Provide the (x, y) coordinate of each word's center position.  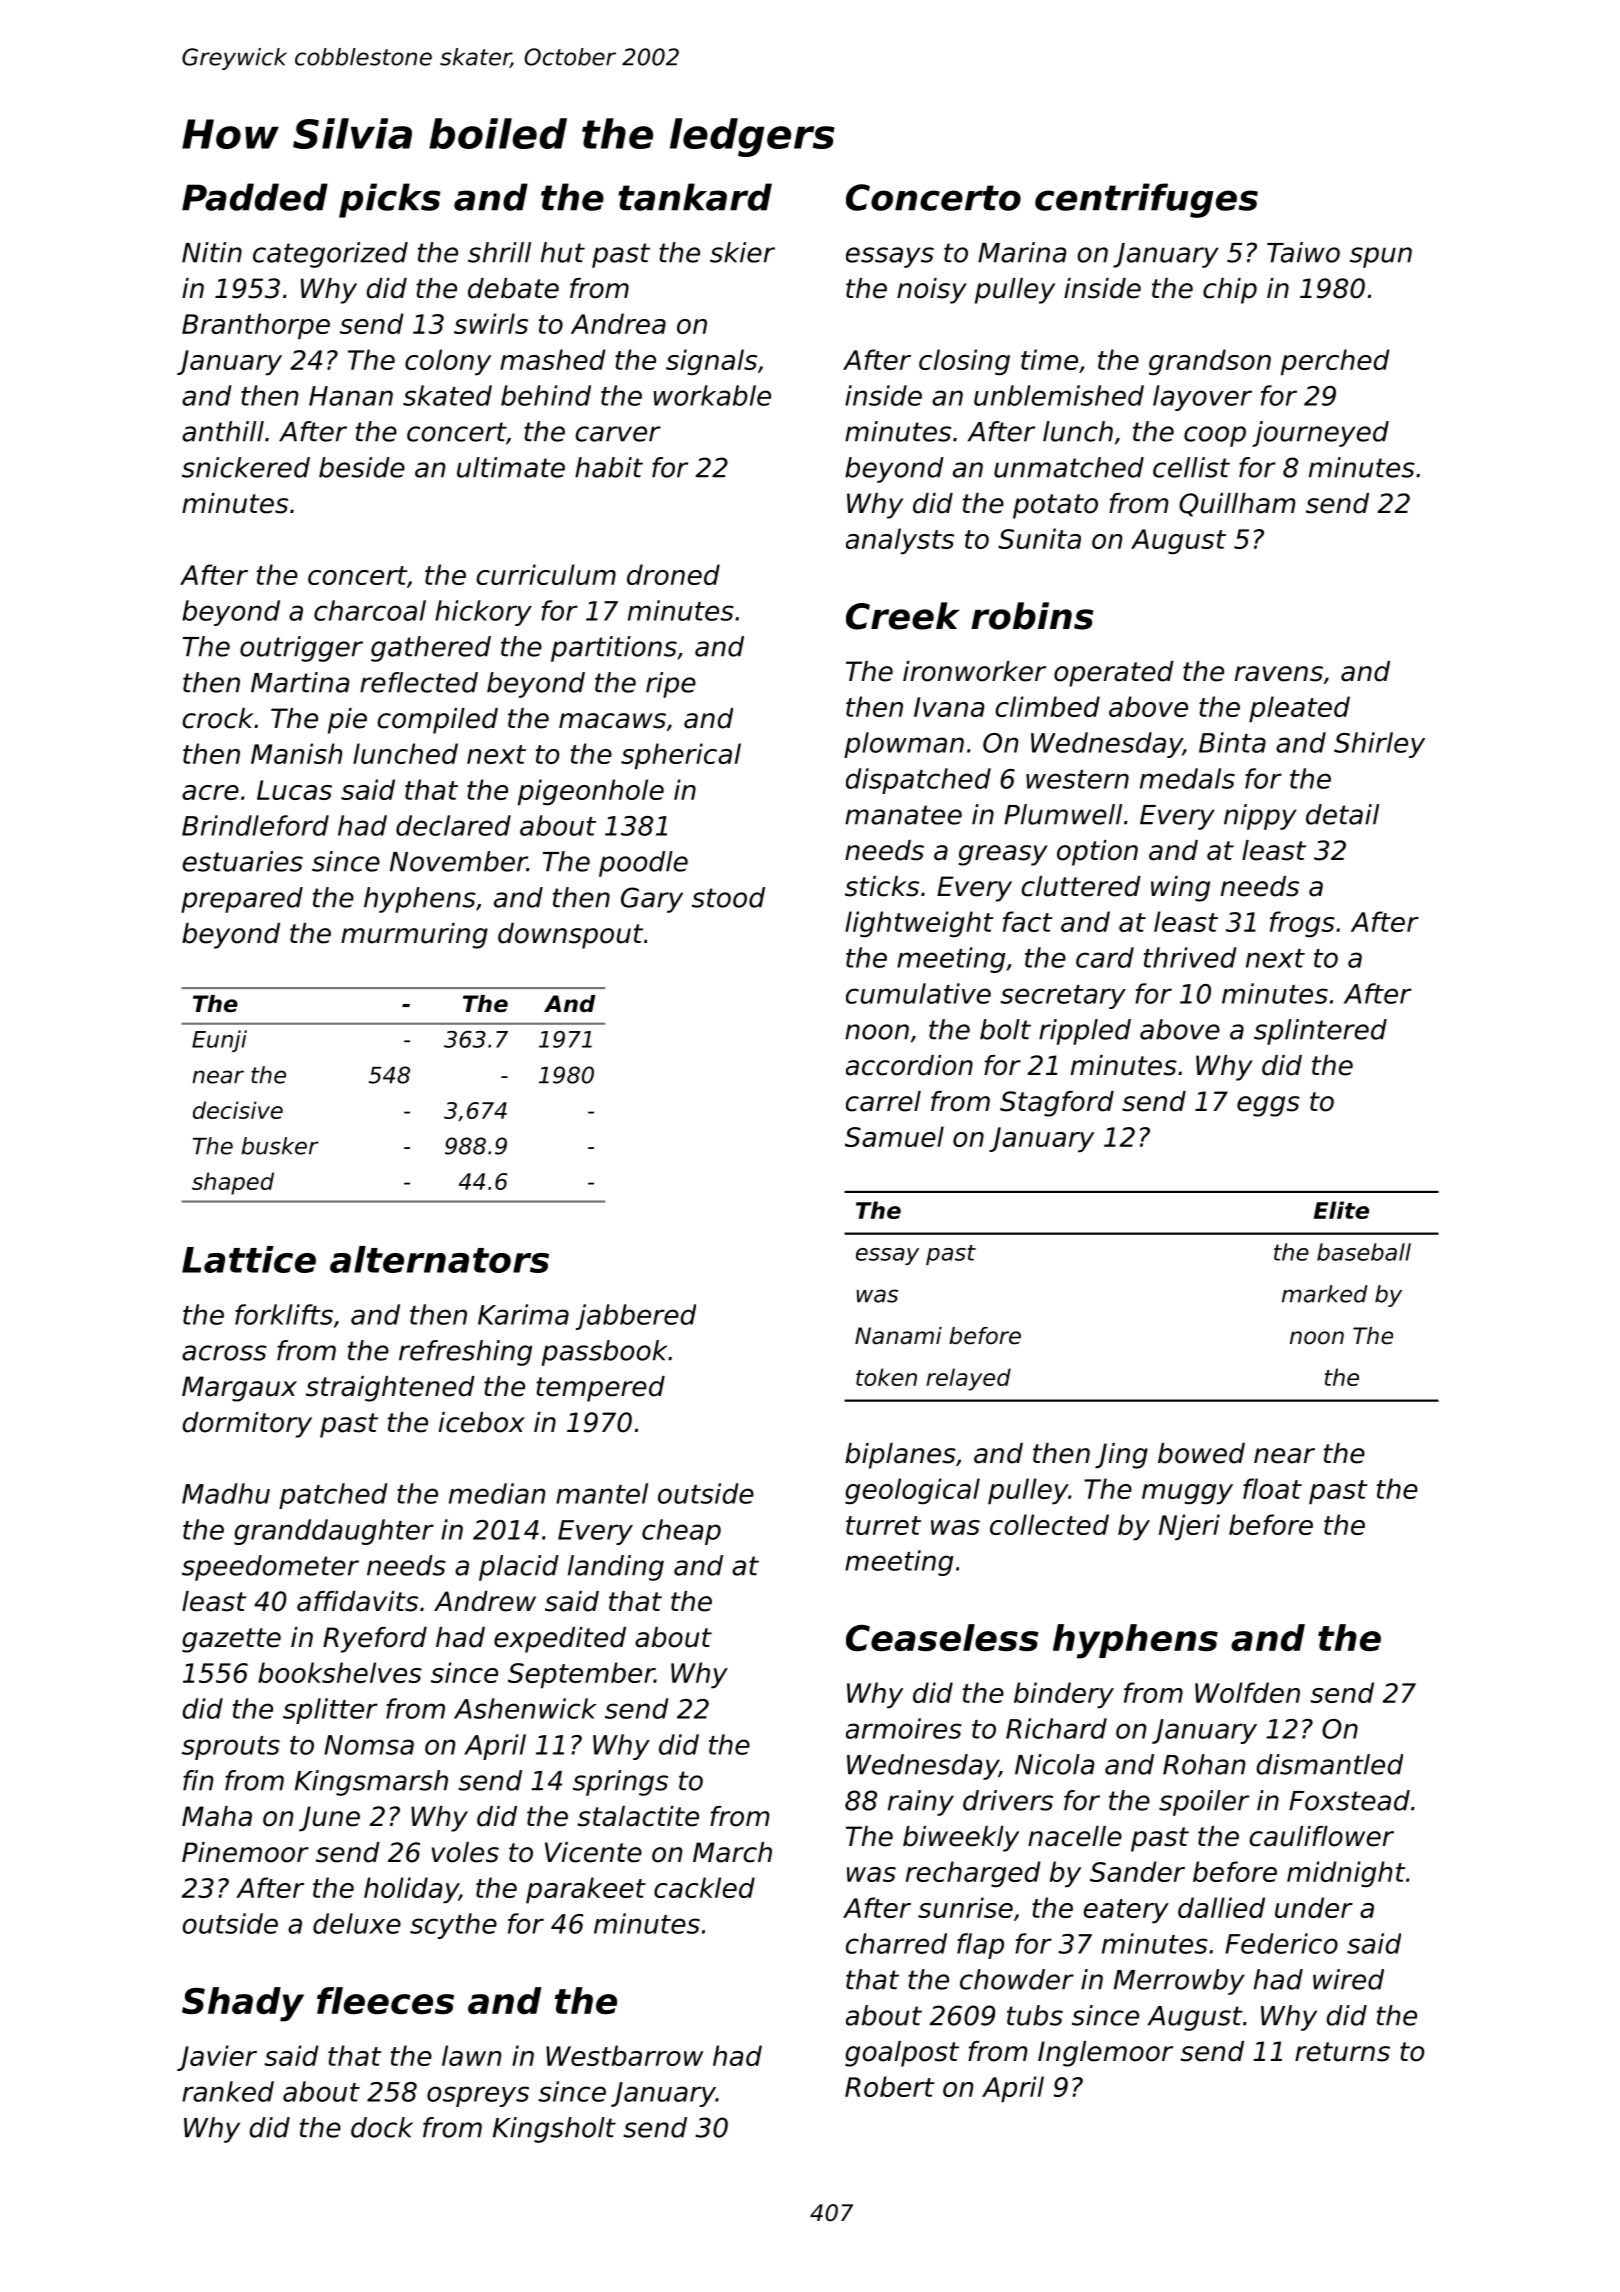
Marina (1022, 252)
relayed (968, 1379)
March (732, 1852)
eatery (1126, 1911)
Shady (243, 2004)
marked (1325, 1294)
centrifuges (1146, 200)
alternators (439, 1259)
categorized (330, 255)
